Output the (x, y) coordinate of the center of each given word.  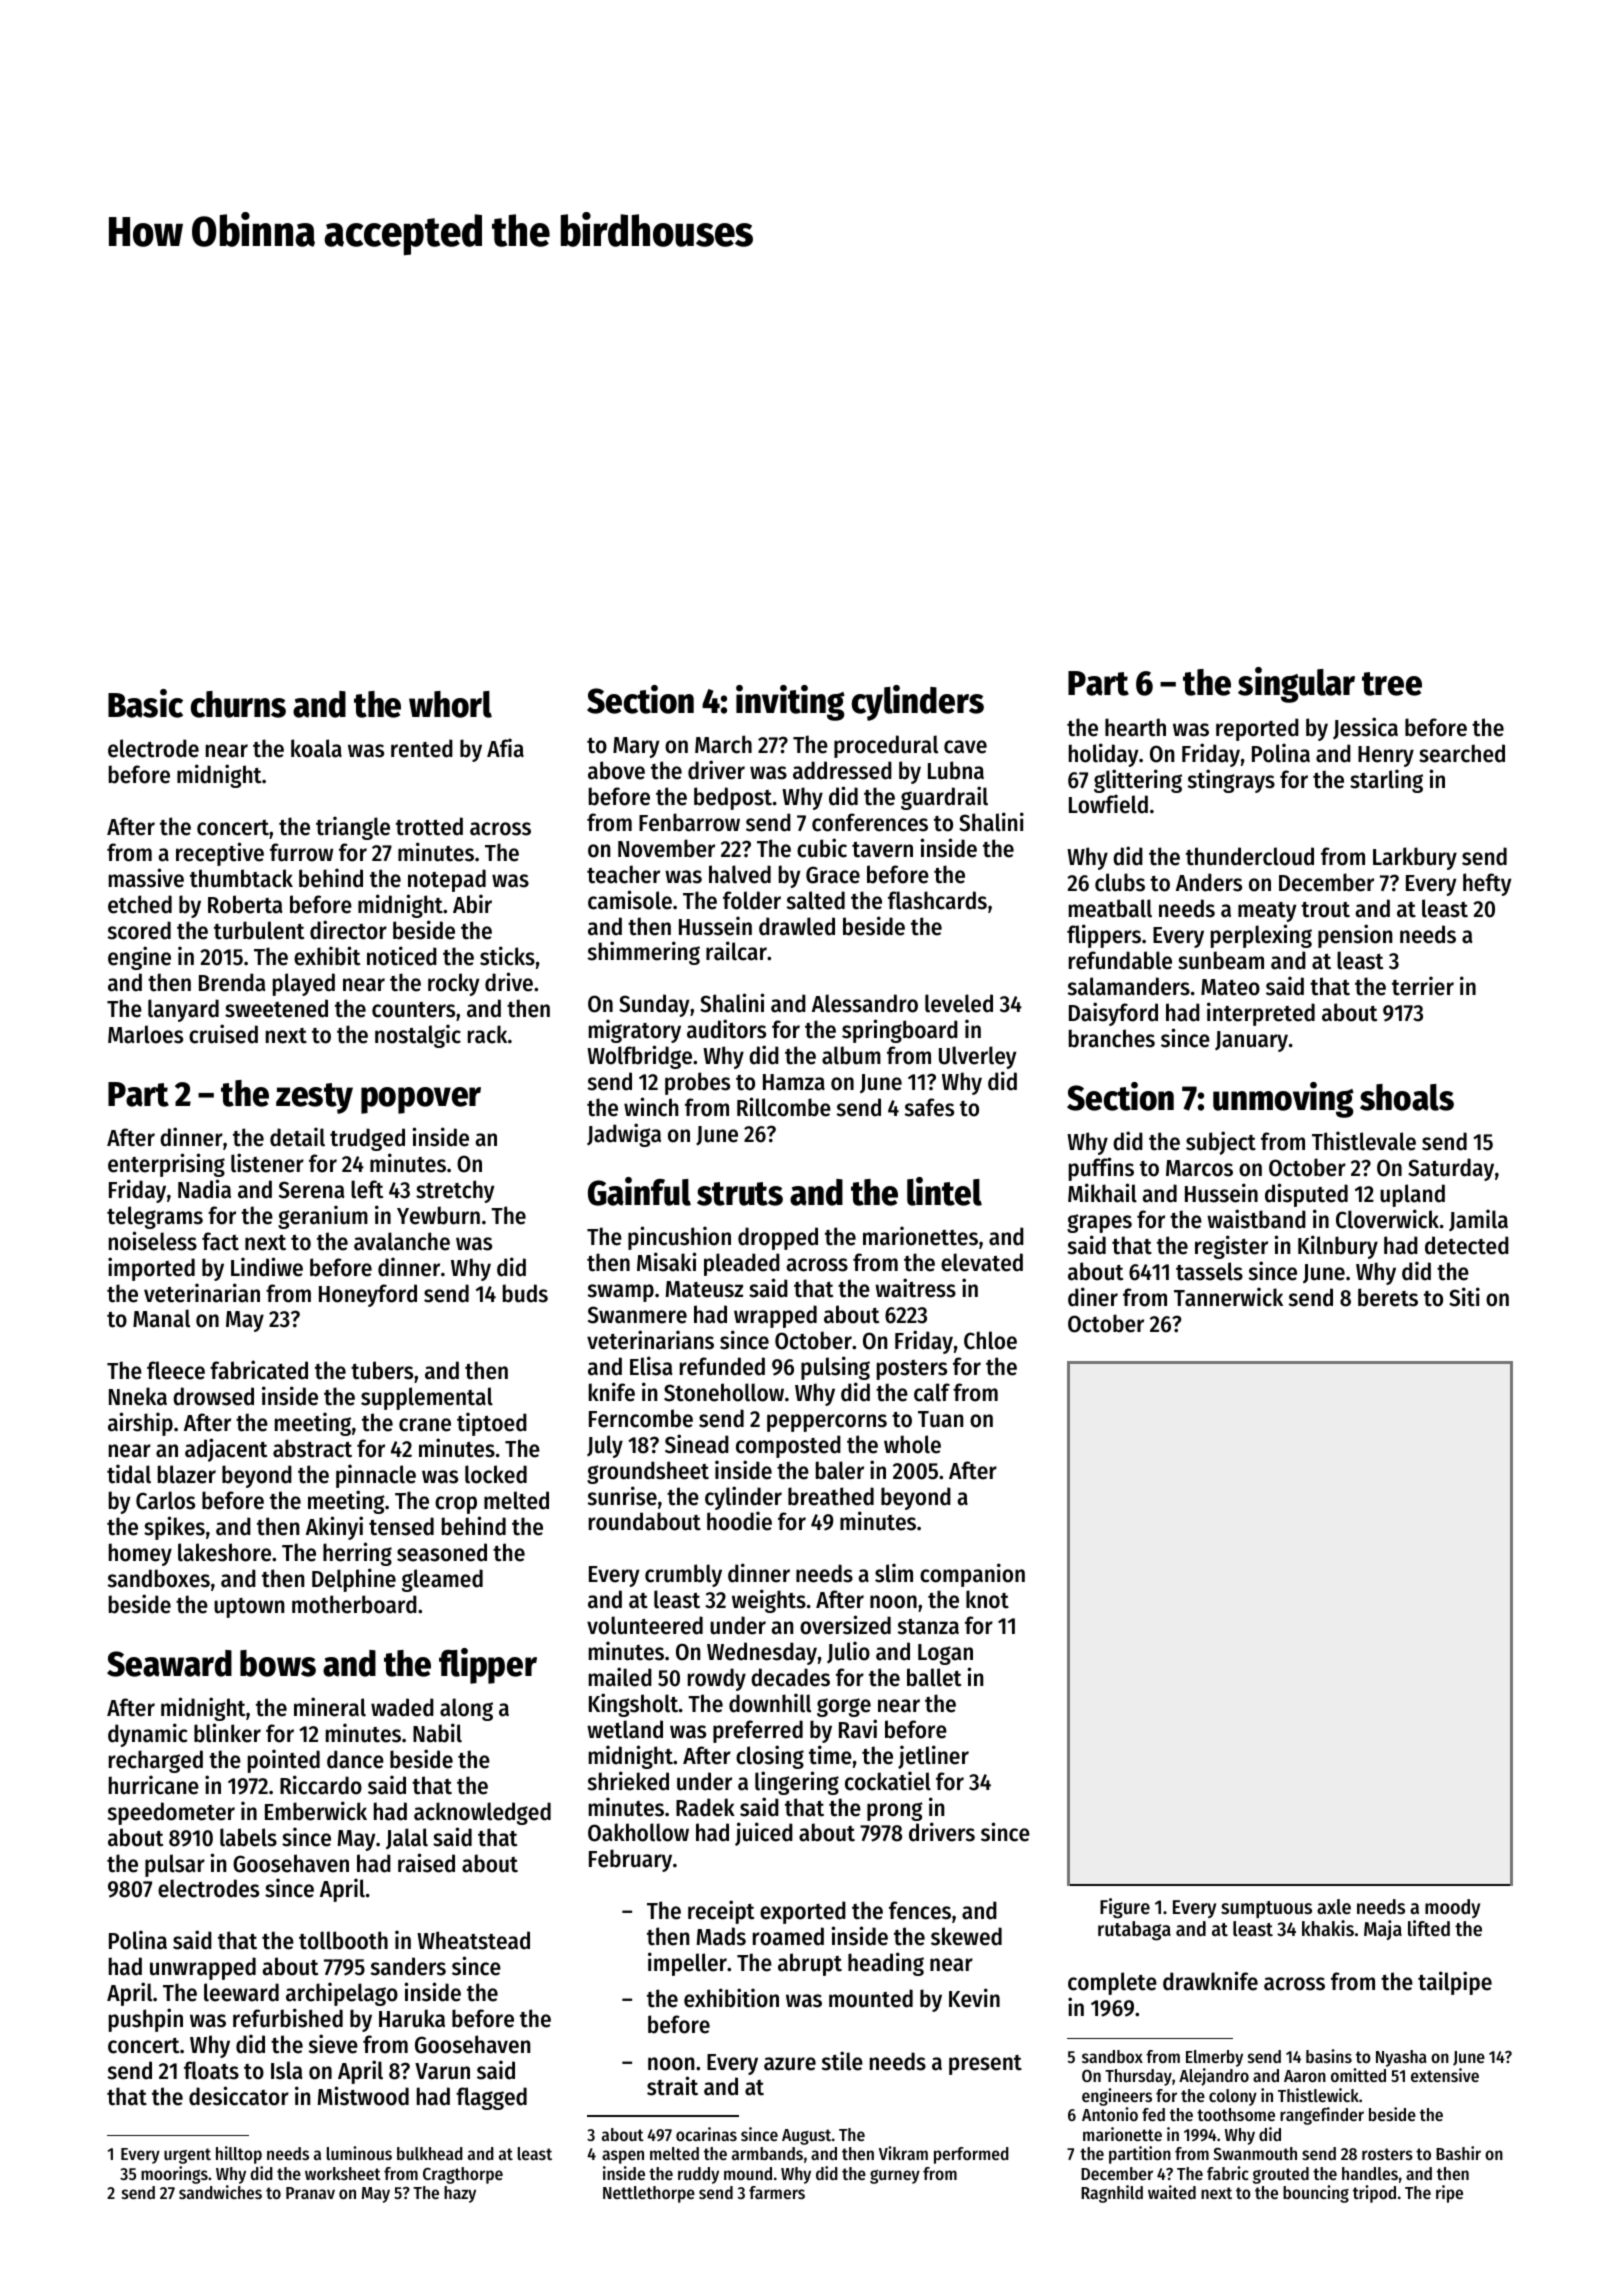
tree (1392, 684)
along (466, 1709)
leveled (959, 1003)
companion (972, 1575)
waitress (915, 1288)
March (723, 744)
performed (971, 2155)
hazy (460, 2194)
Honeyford (368, 1295)
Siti (1464, 1297)
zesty (314, 1098)
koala (316, 748)
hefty (1487, 884)
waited (1172, 2192)
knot (987, 1599)
